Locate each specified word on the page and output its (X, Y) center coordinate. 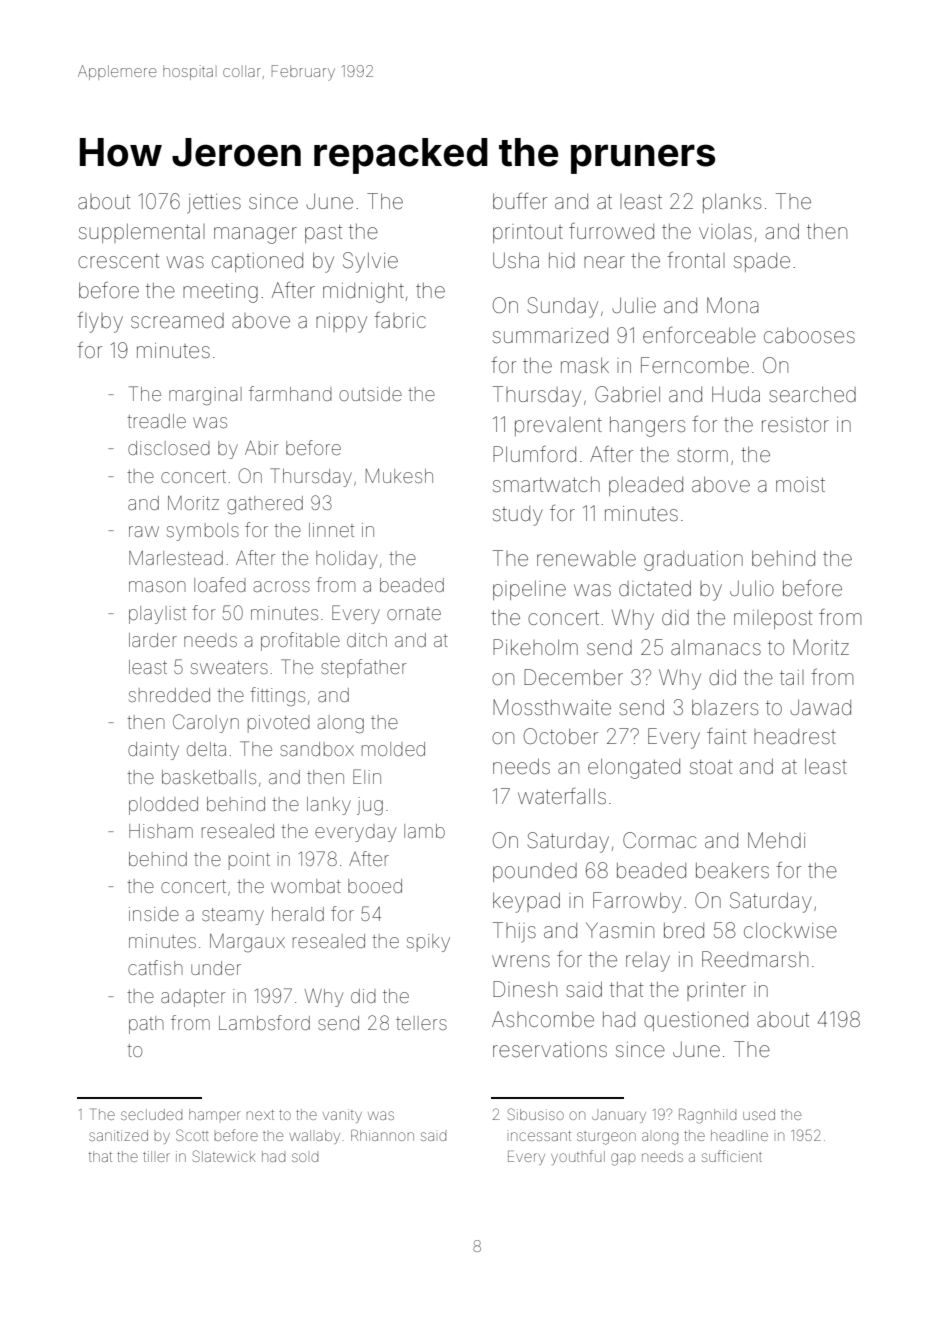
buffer (520, 201)
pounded (535, 872)
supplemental (142, 233)
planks (732, 203)
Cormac (659, 840)
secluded (151, 1114)
